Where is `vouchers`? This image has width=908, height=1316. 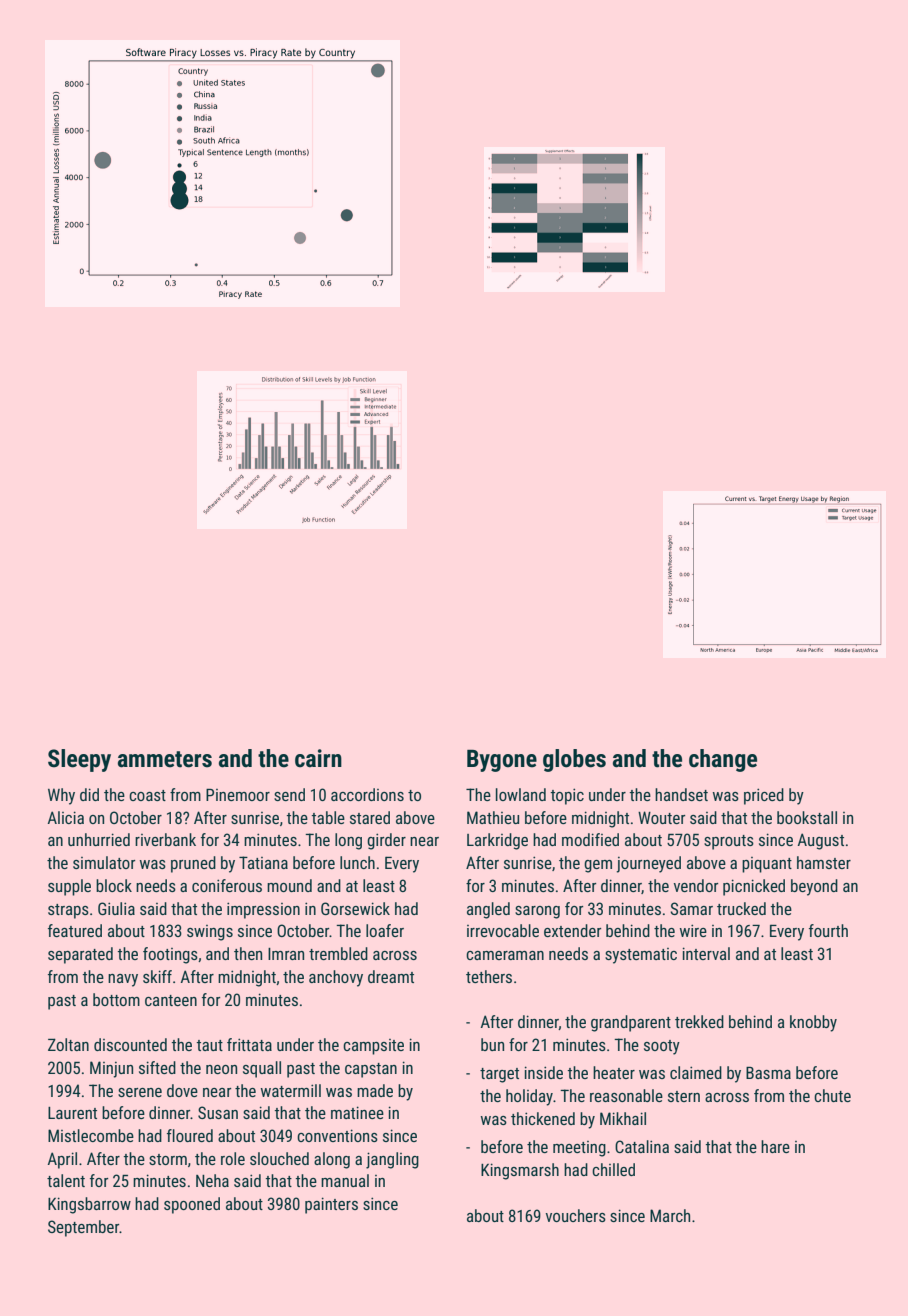 vouchers is located at coordinates (576, 1215).
